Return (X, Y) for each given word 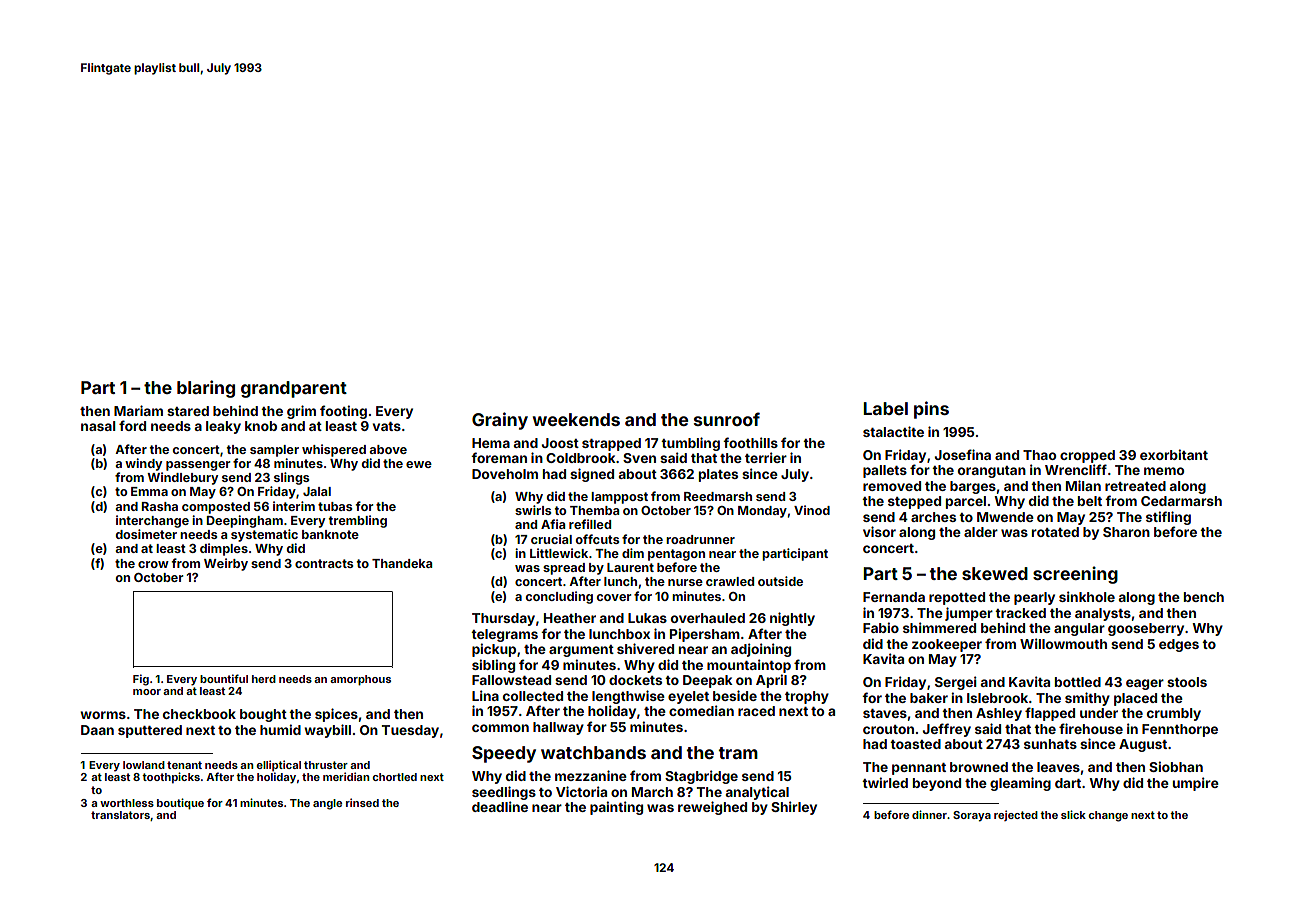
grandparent (294, 389)
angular (1079, 629)
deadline (500, 806)
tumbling (690, 444)
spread (564, 569)
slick (1073, 814)
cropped (1087, 456)
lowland (144, 765)
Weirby (226, 564)
